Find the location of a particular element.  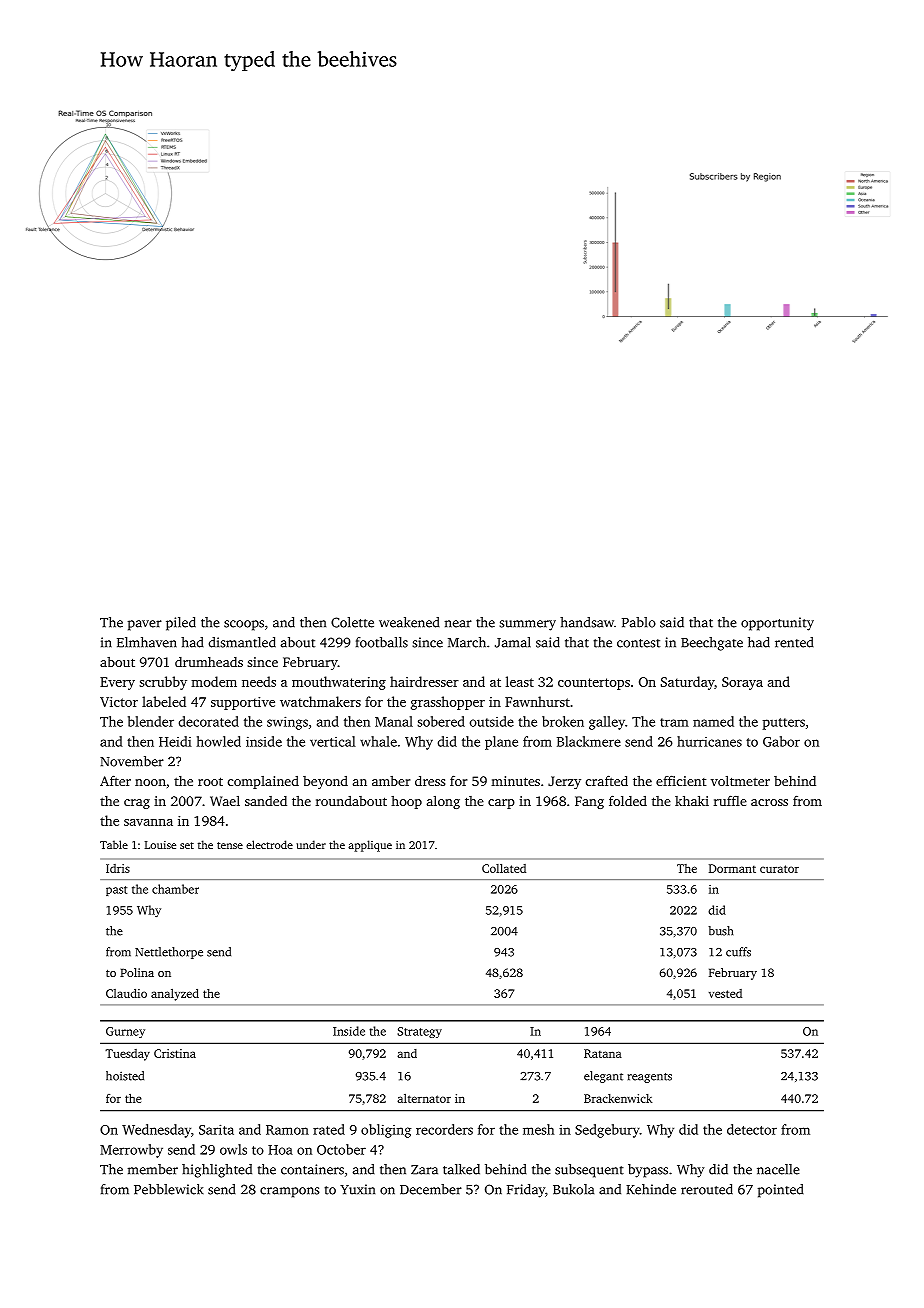

Fawnhurst is located at coordinates (537, 701).
